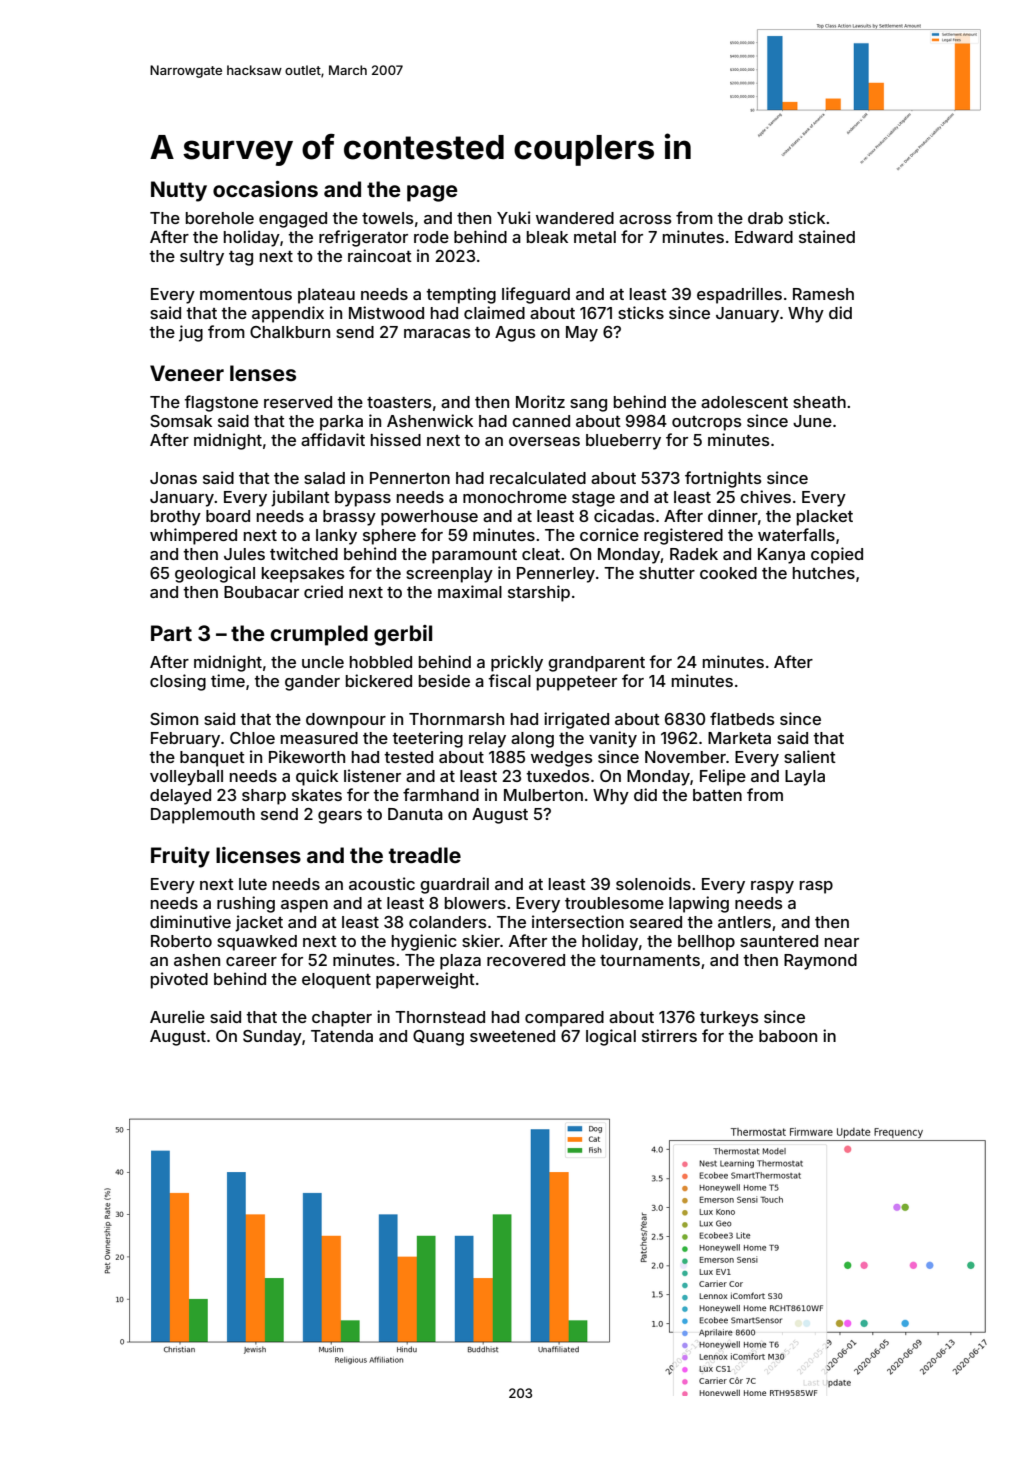 The height and width of the screenshot is (1472, 1017). What do you see at coordinates (438, 1038) in the screenshot?
I see `Quang` at bounding box center [438, 1038].
